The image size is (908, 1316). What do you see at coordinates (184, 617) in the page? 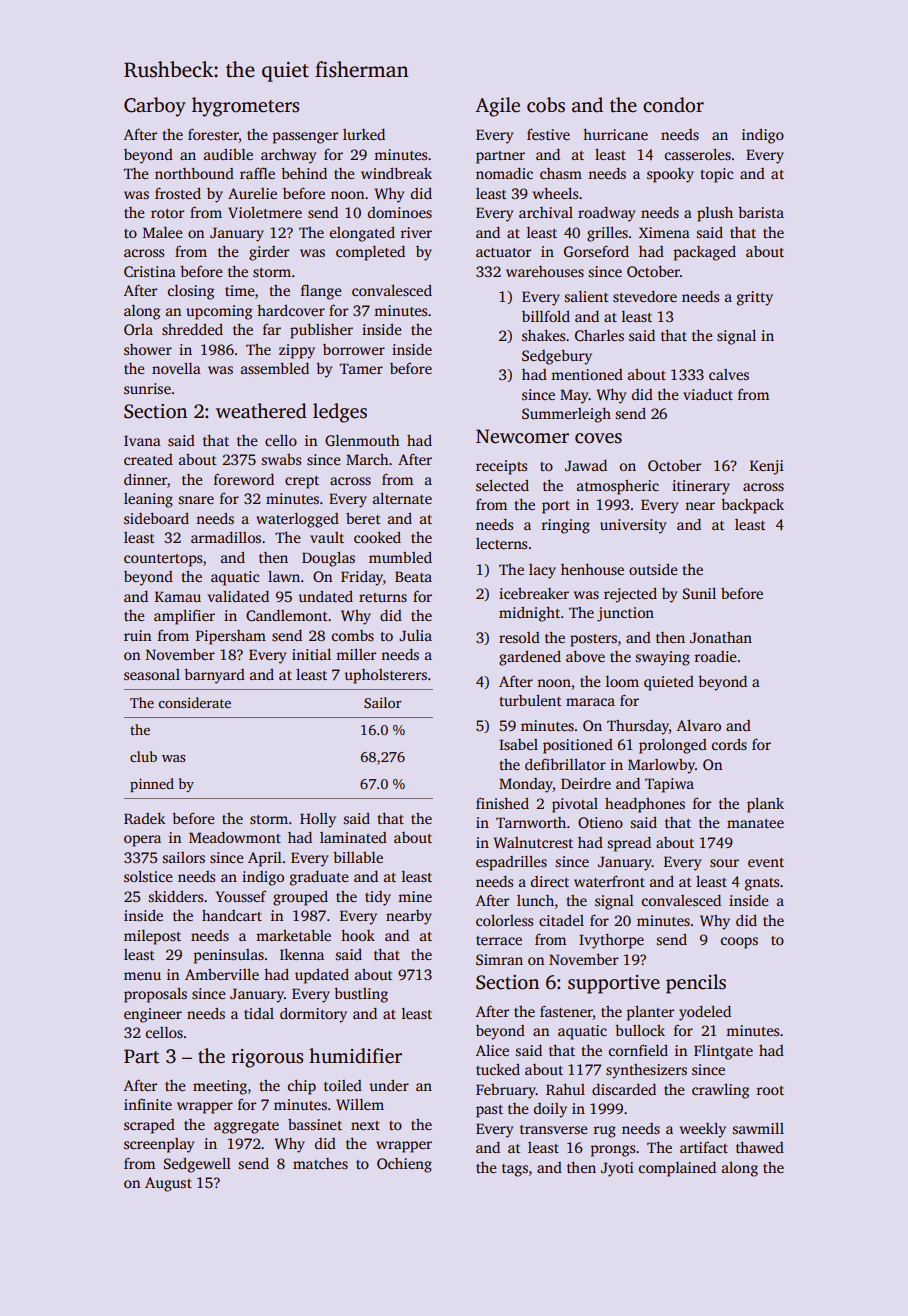
I see `amplifier` at bounding box center [184, 617].
